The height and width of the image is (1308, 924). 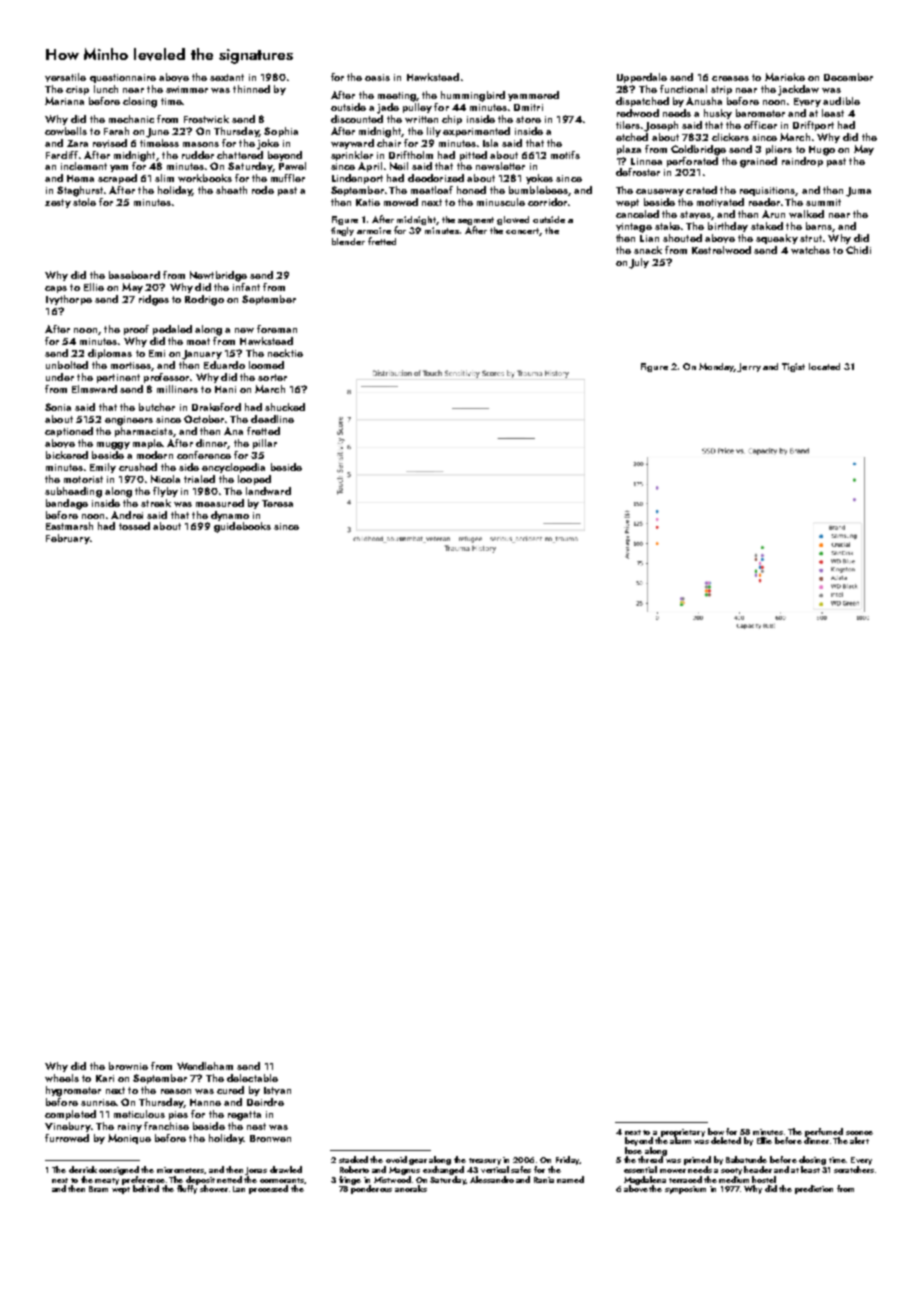 I want to click on audible, so click(x=841, y=101).
